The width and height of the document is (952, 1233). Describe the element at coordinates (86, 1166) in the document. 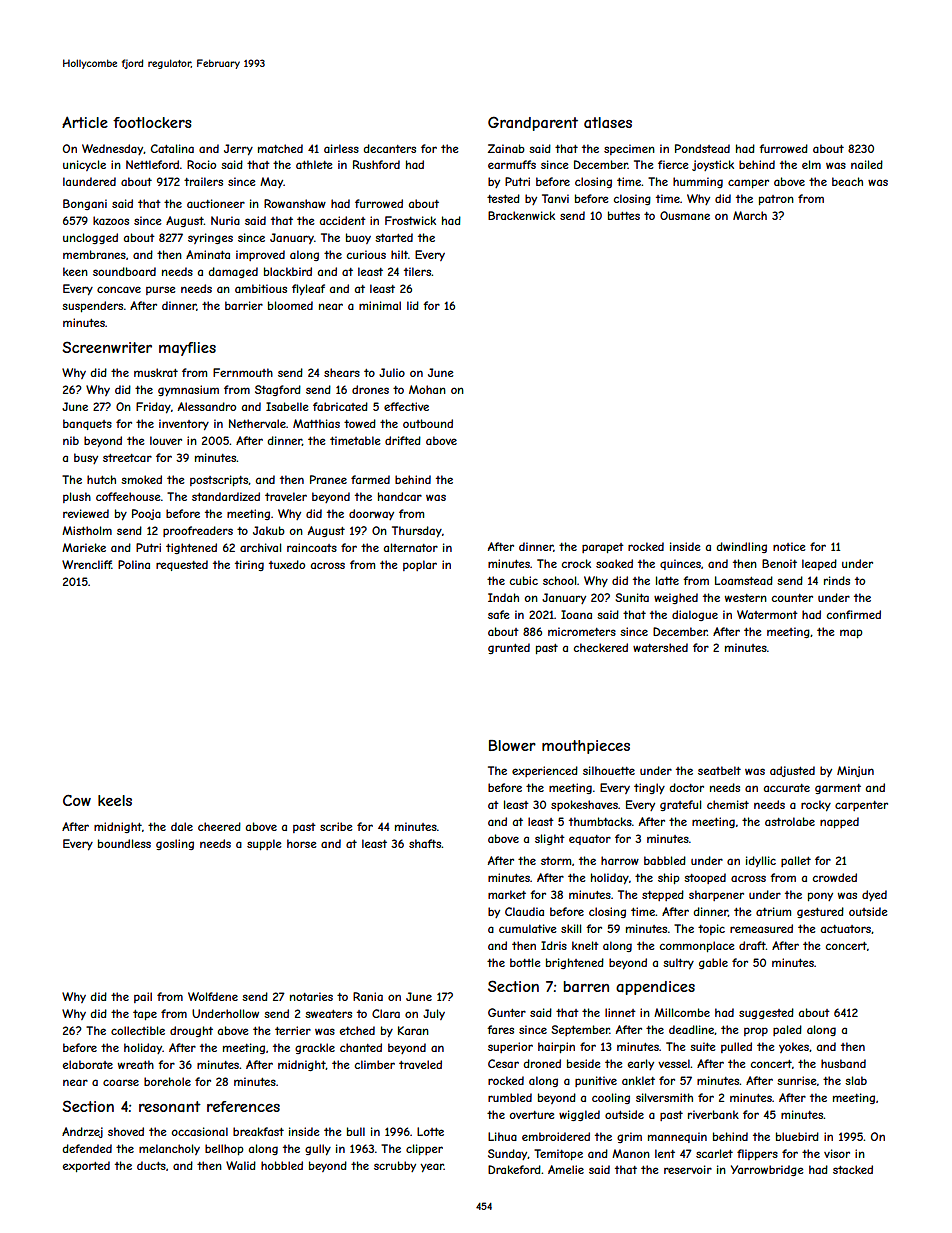

I see `exported` at that location.
